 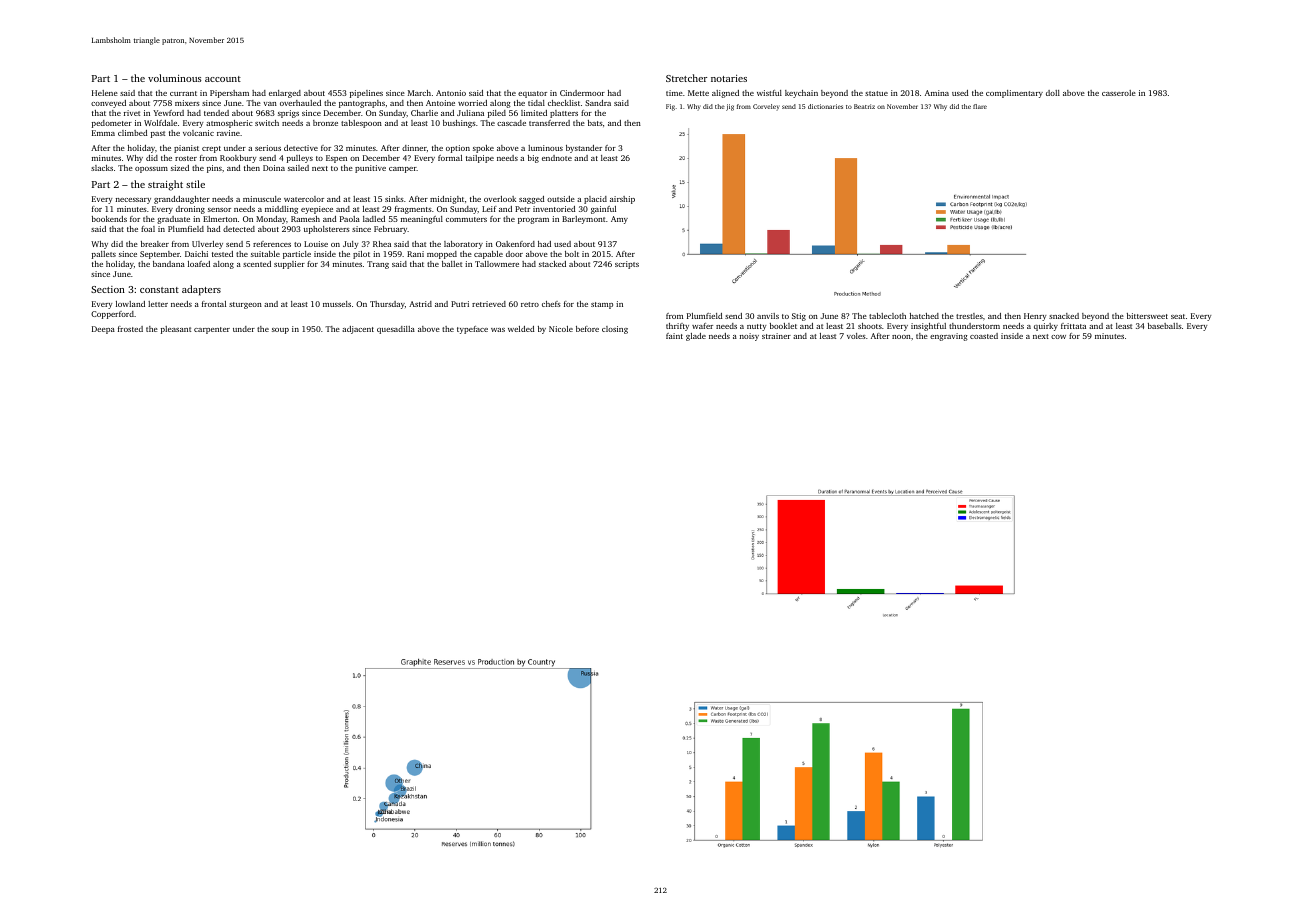 I want to click on flare, so click(x=980, y=106).
